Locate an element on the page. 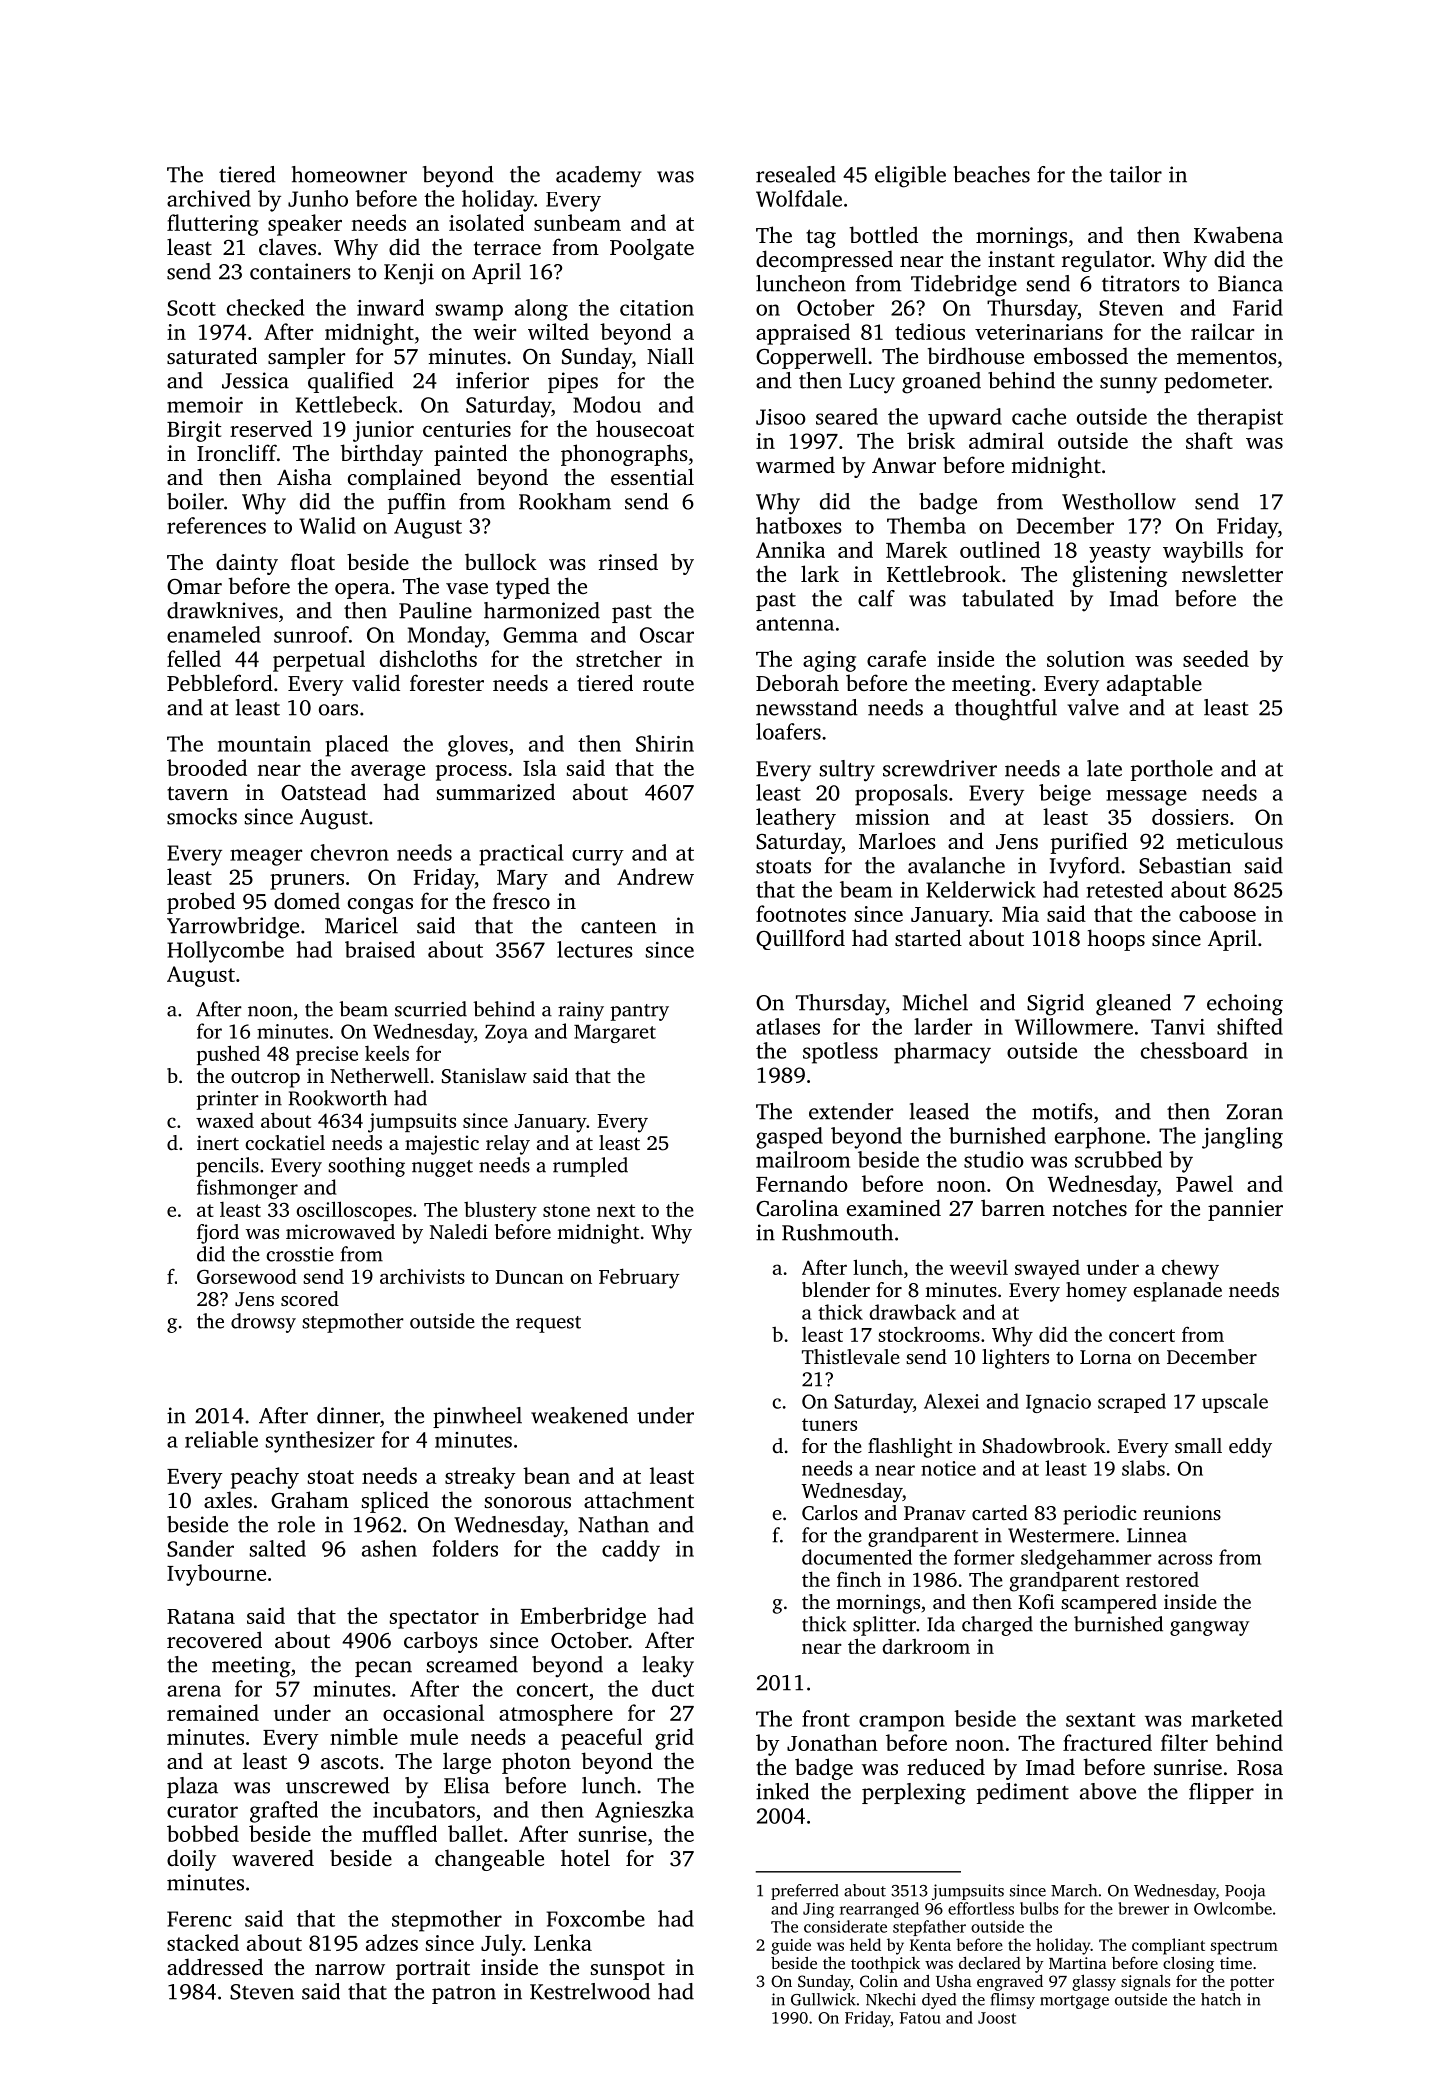 This document has width=1450, height=2100. addressed is located at coordinates (215, 1966).
